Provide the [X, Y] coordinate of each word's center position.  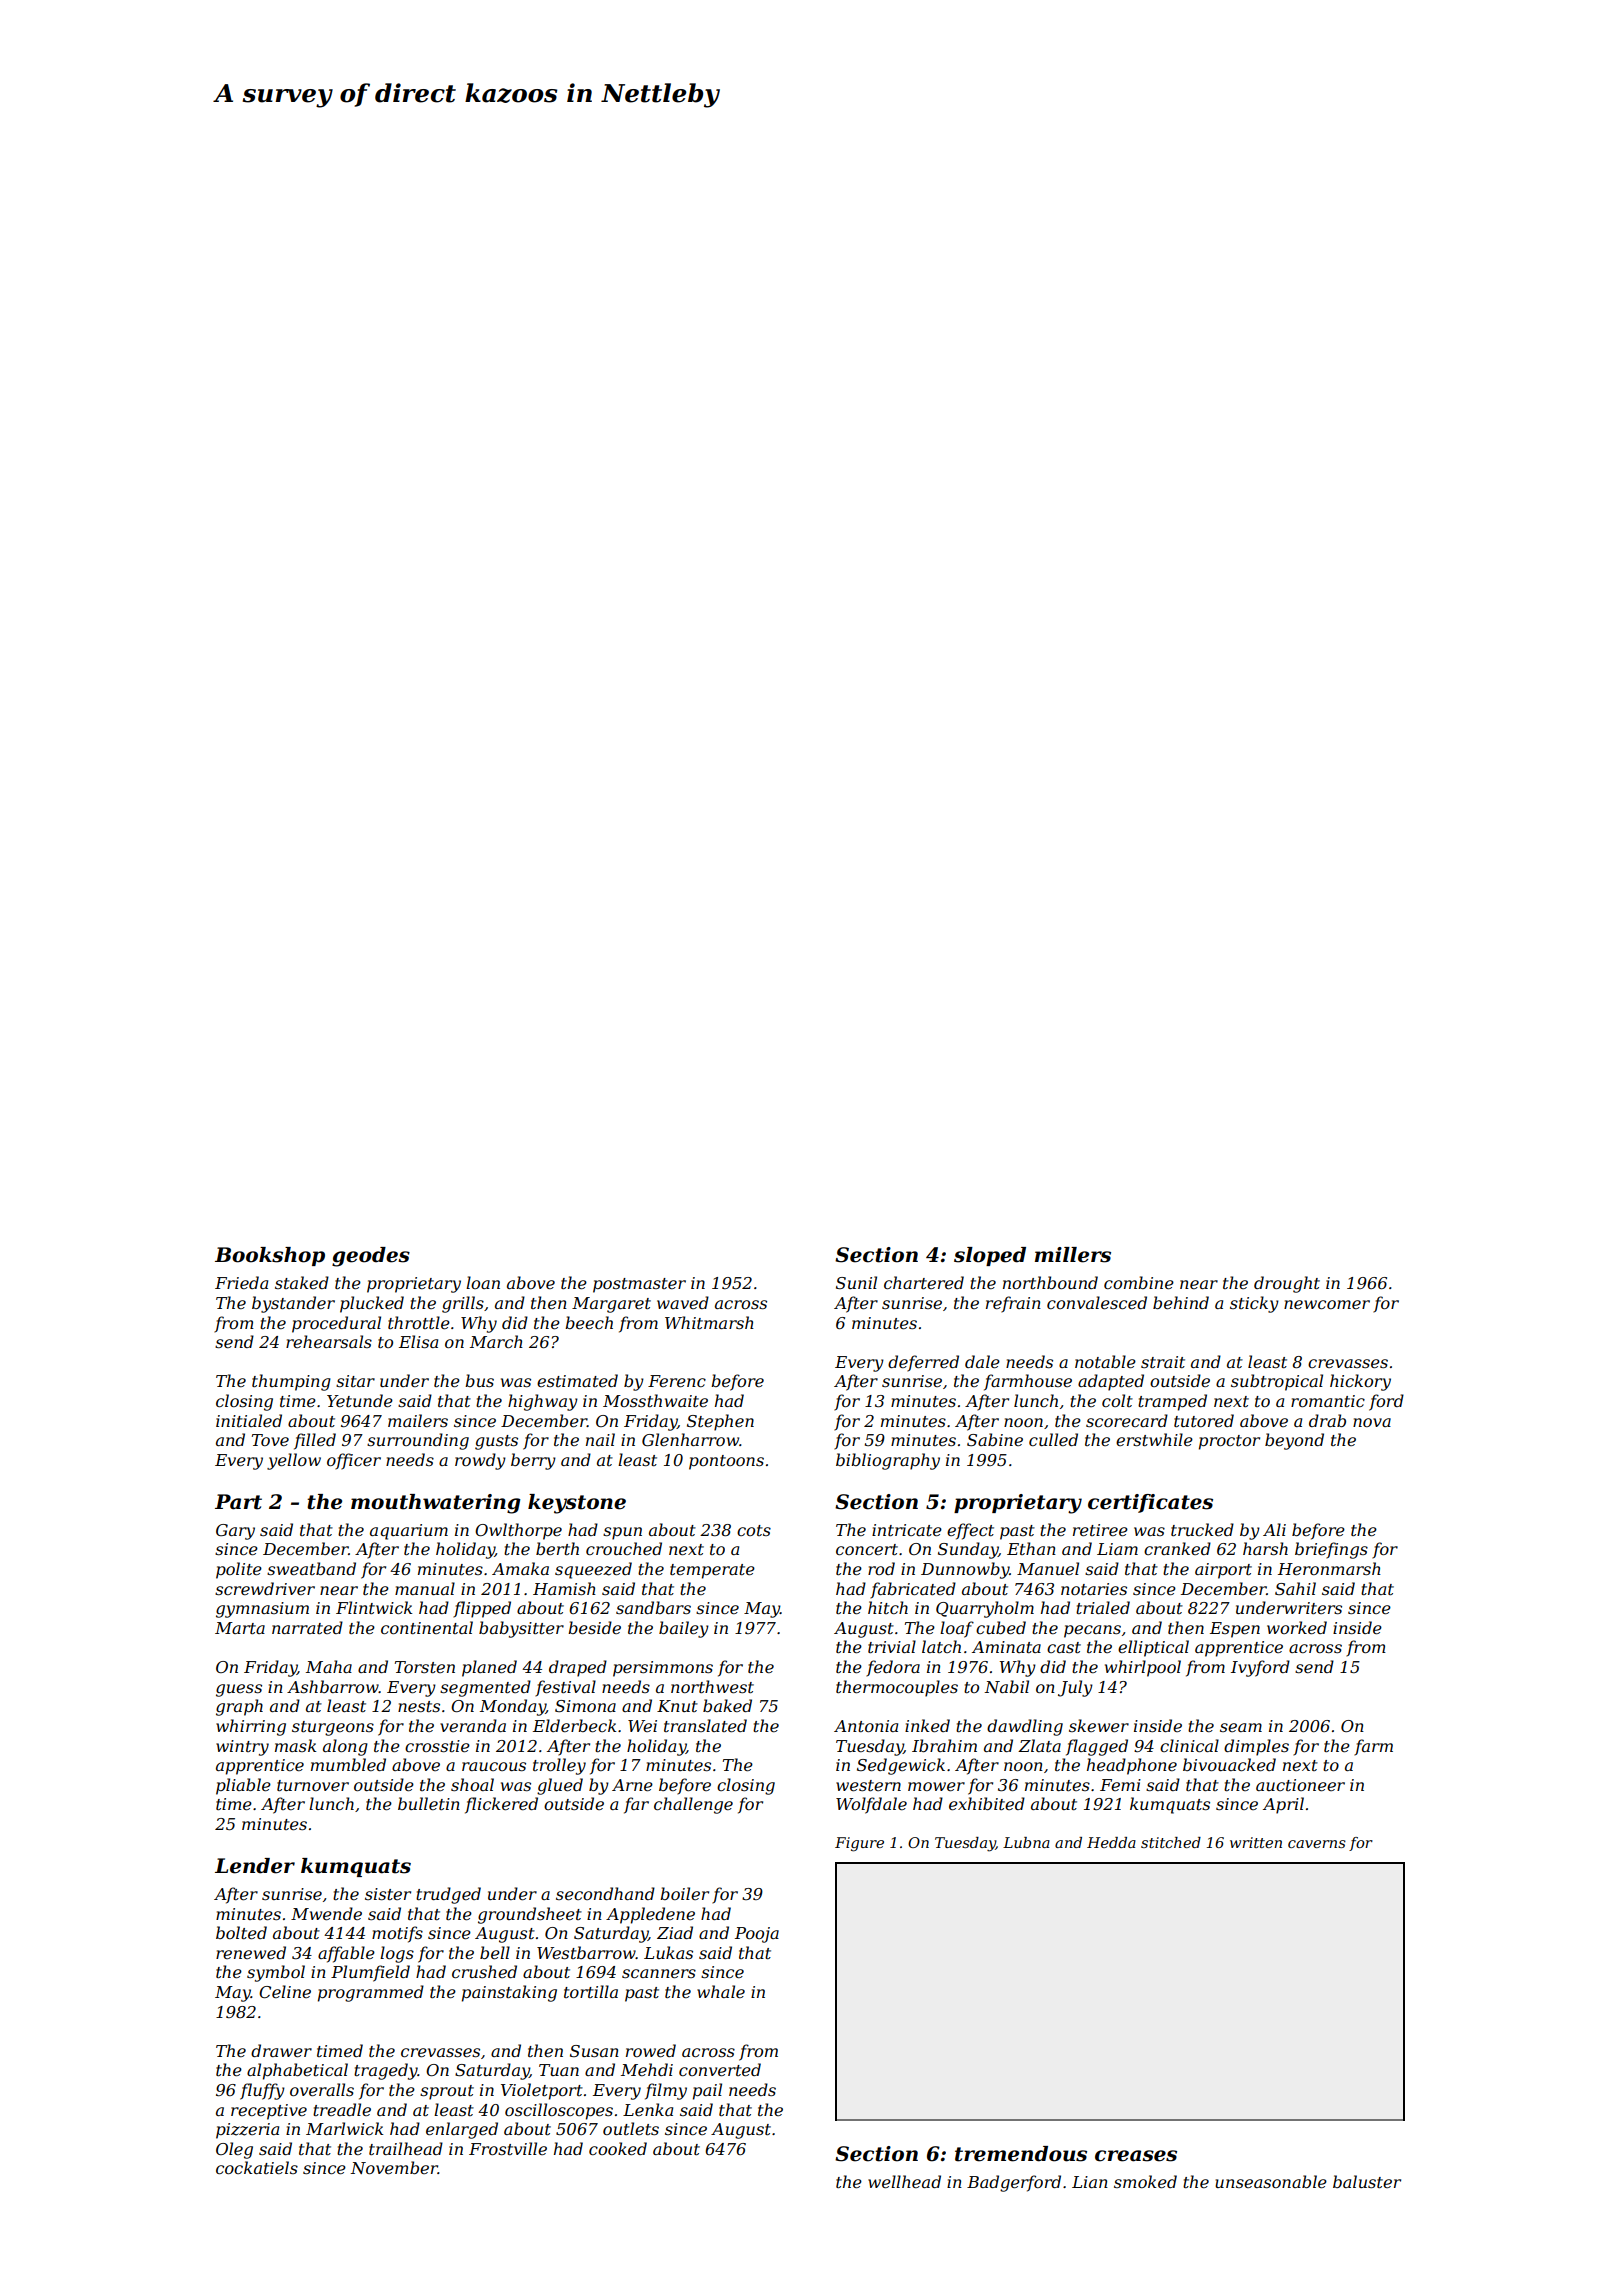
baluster [1367, 2181]
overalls [322, 2089]
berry [533, 1461]
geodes [371, 1257]
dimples [1256, 1747]
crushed [484, 1971]
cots [754, 1530]
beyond [1294, 1441]
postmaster [639, 1285]
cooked [618, 2148]
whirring [251, 1727]
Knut [677, 1706]
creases [1136, 2156]
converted [720, 2069]
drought [1287, 1284]
